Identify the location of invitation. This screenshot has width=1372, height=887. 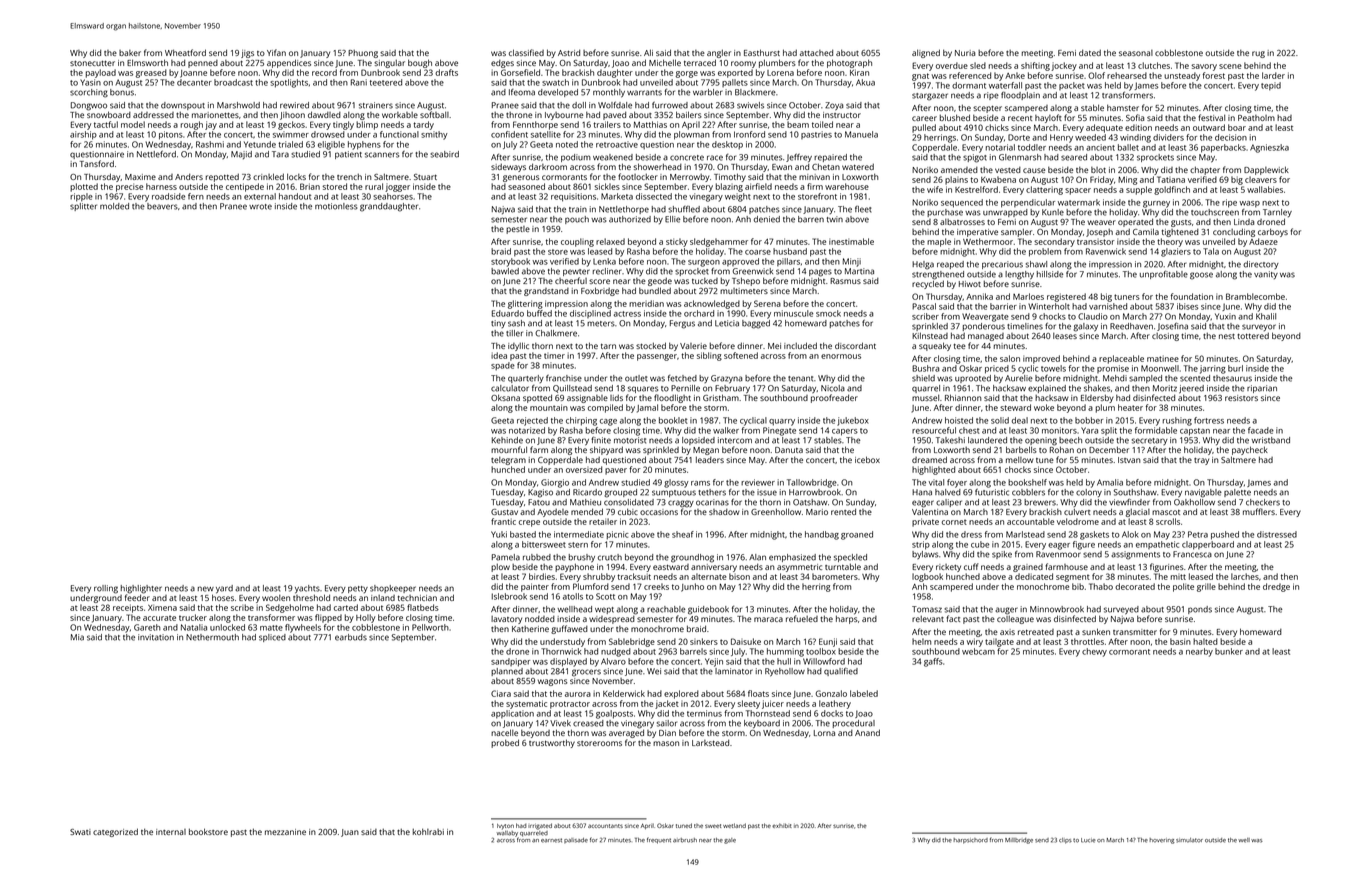
(156, 637).
